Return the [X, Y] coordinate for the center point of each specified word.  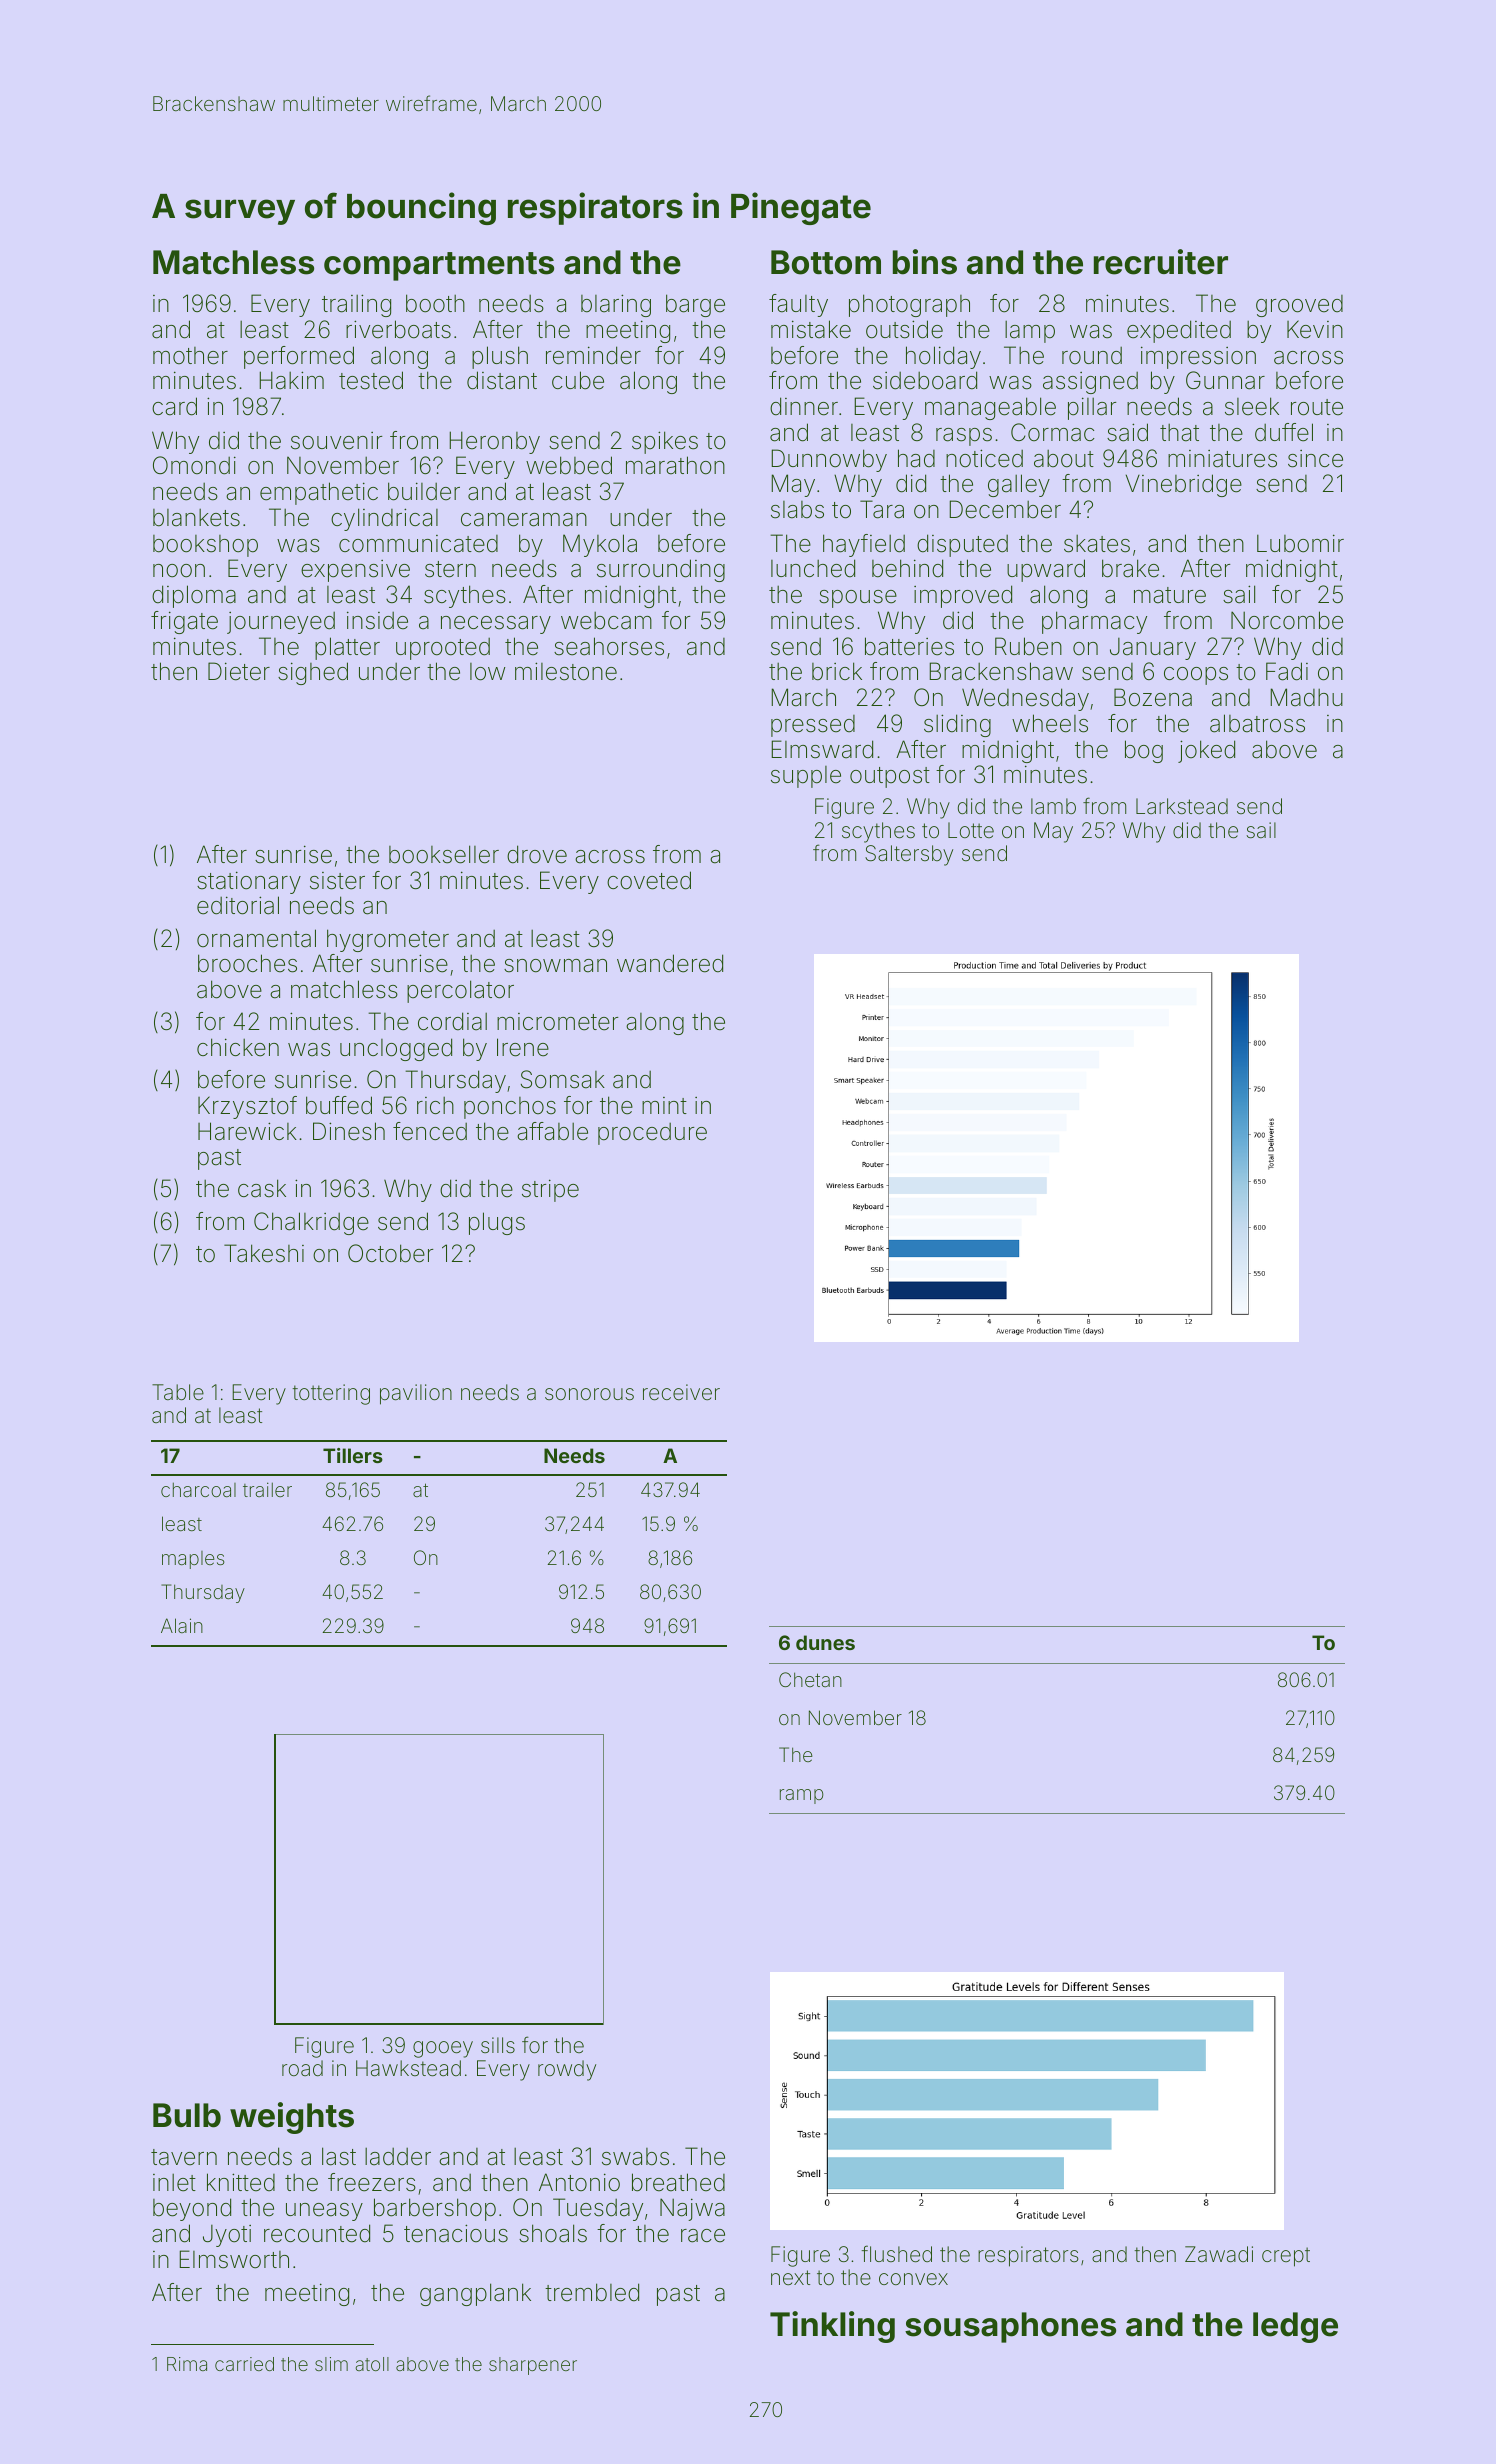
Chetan [810, 1679]
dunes [825, 1642]
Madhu [1306, 697]
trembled [592, 2292]
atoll [372, 2364]
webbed [569, 465]
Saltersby [909, 855]
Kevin [1315, 329]
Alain [182, 1625]
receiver [681, 1392]
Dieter [239, 671]
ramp [802, 1796]
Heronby [494, 442]
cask [262, 1188]
